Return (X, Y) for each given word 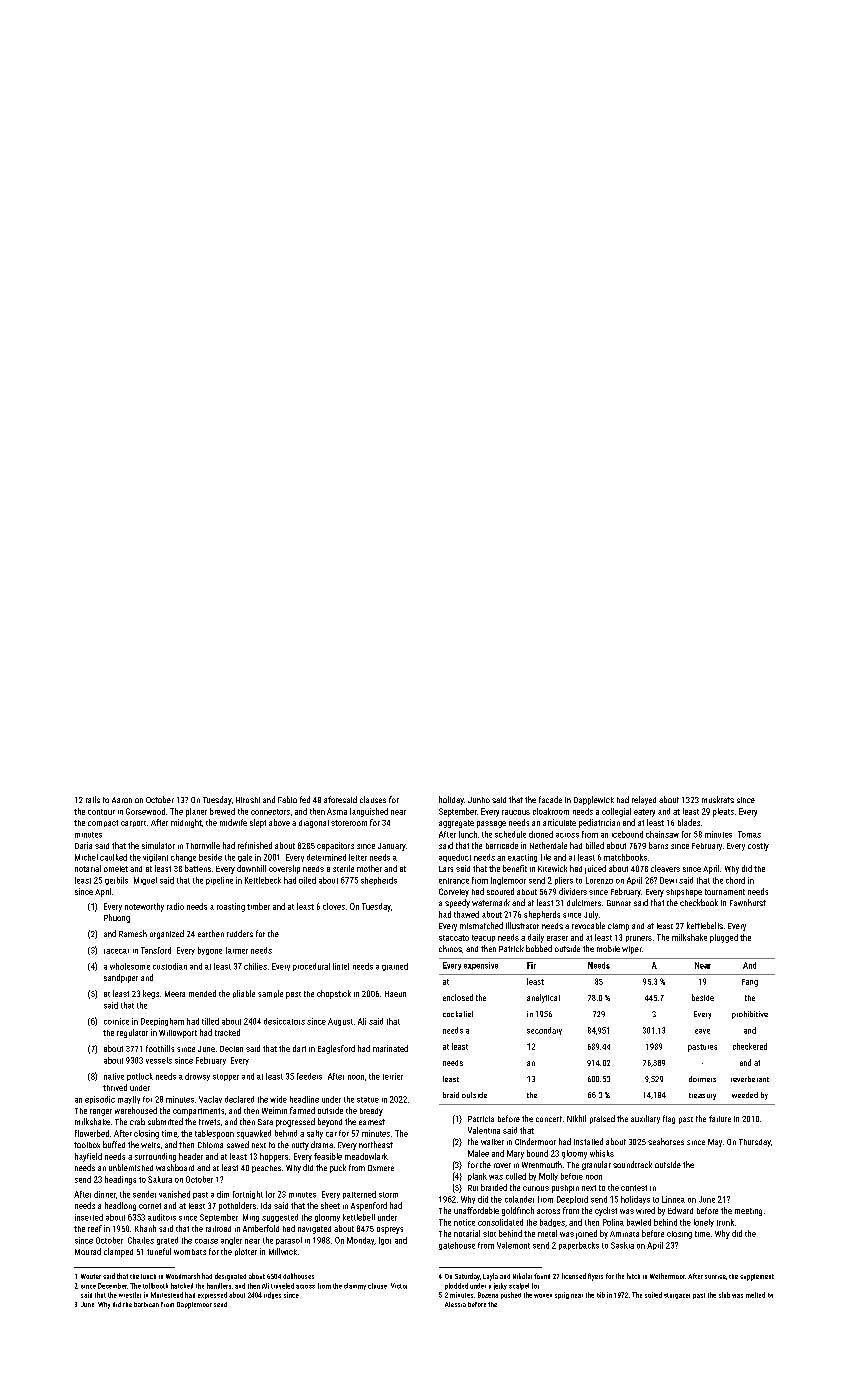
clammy (355, 1286)
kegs (151, 994)
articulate (559, 822)
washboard (175, 1167)
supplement (757, 1277)
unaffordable (476, 1210)
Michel (86, 857)
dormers (702, 1079)
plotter (246, 1252)
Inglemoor (508, 881)
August (340, 1022)
